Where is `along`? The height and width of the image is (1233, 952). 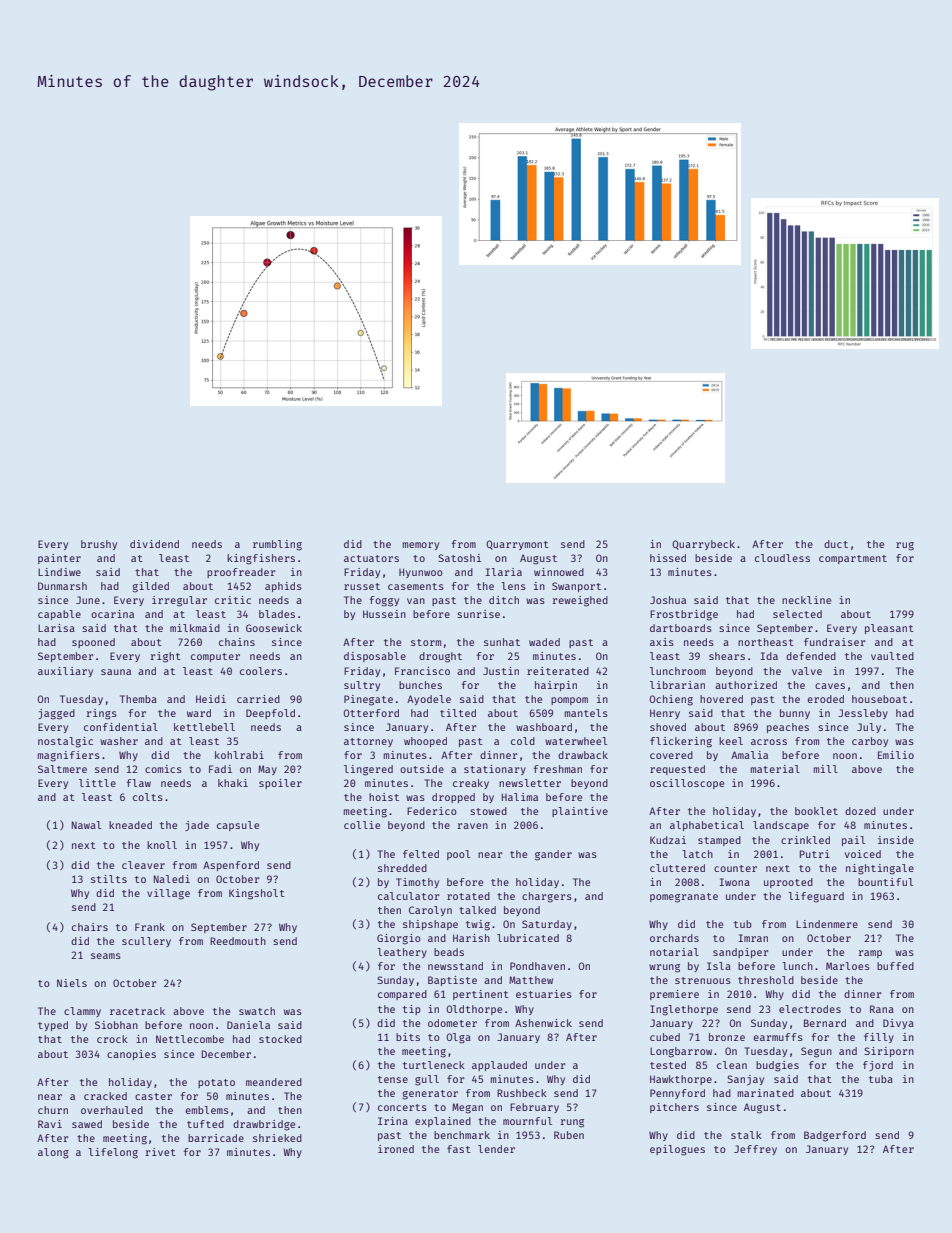
along is located at coordinates (53, 1153).
